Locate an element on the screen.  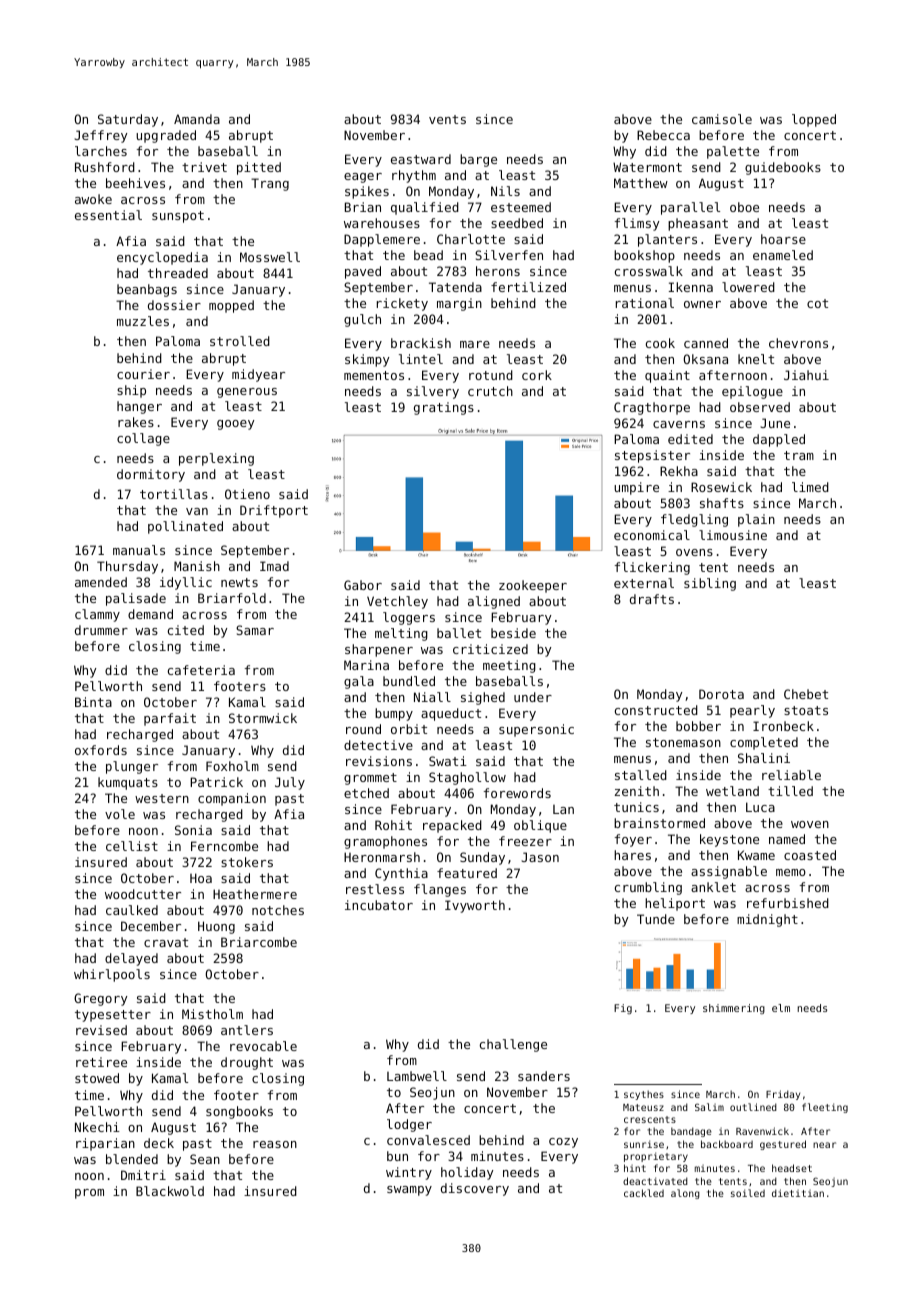
Brian is located at coordinates (363, 207).
